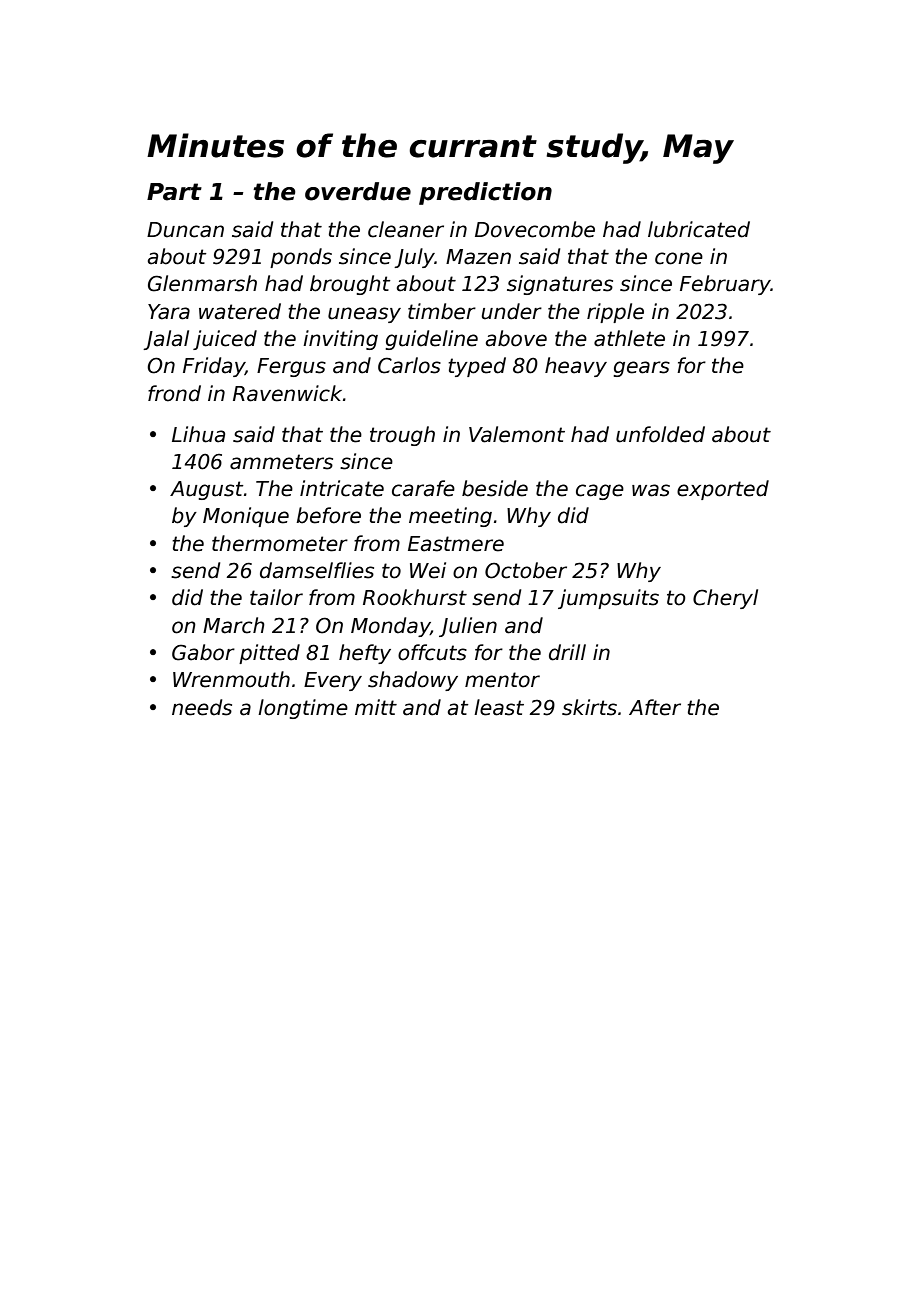 Image resolution: width=924 pixels, height=1311 pixels. I want to click on drill, so click(567, 652).
